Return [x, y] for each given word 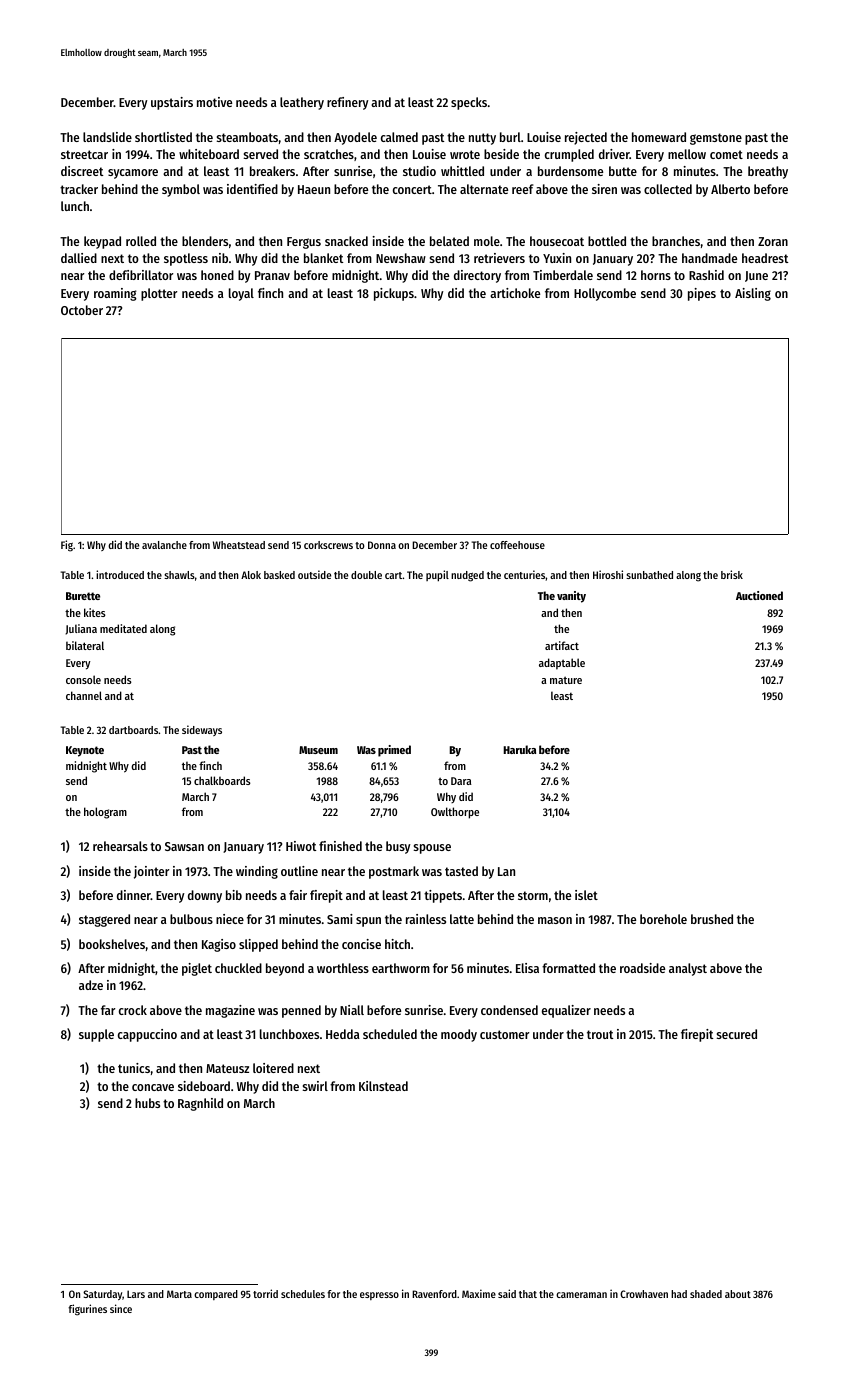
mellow [687, 154]
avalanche [164, 545]
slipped [258, 945]
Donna [382, 545]
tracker [79, 189]
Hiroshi [608, 574]
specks [469, 103]
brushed [712, 919]
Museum [318, 750]
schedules [303, 1294]
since [121, 1308]
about [738, 1294]
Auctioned [759, 595]
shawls [179, 575]
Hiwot [301, 846]
